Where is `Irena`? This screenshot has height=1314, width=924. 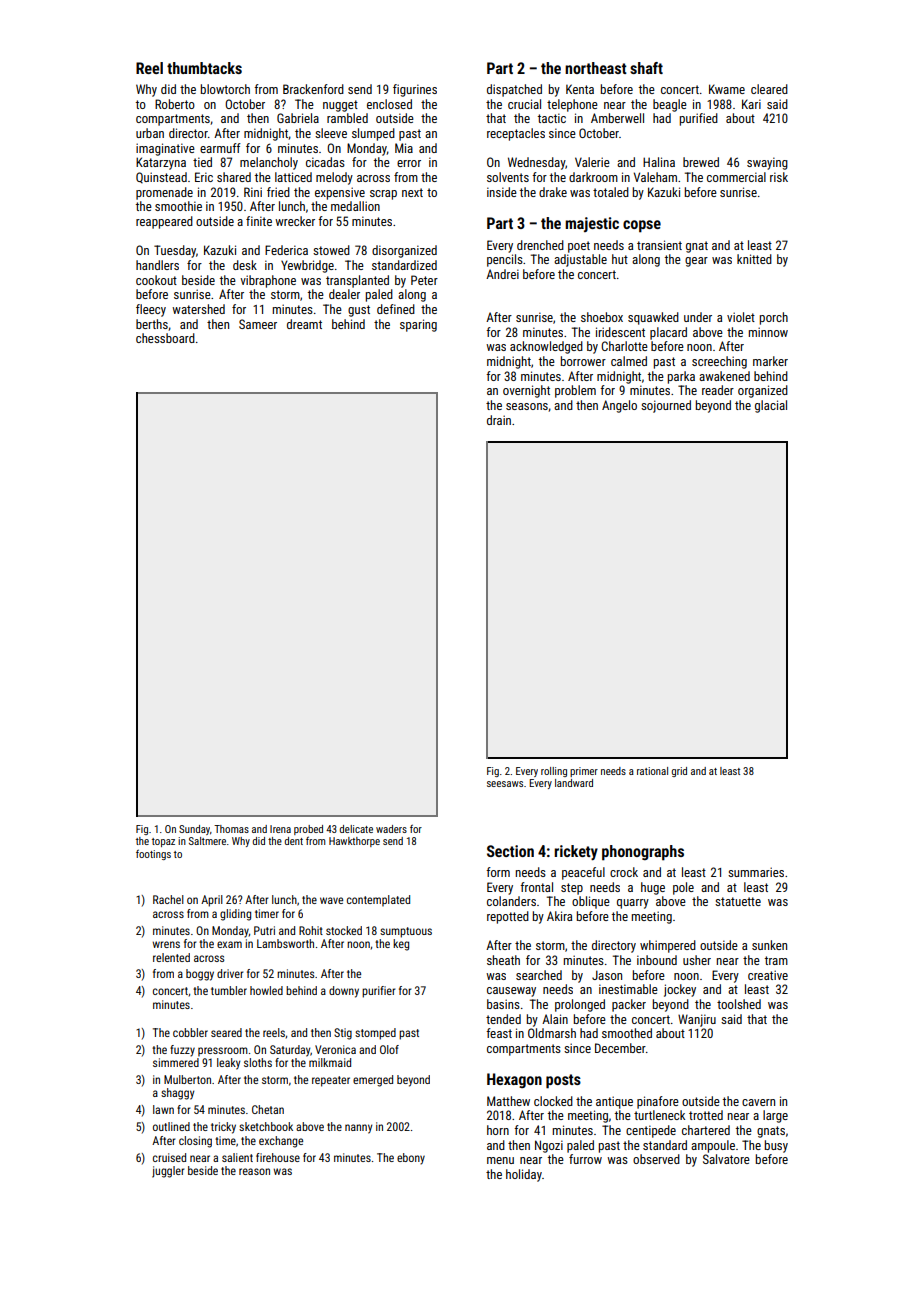
Irena is located at coordinates (280, 829).
